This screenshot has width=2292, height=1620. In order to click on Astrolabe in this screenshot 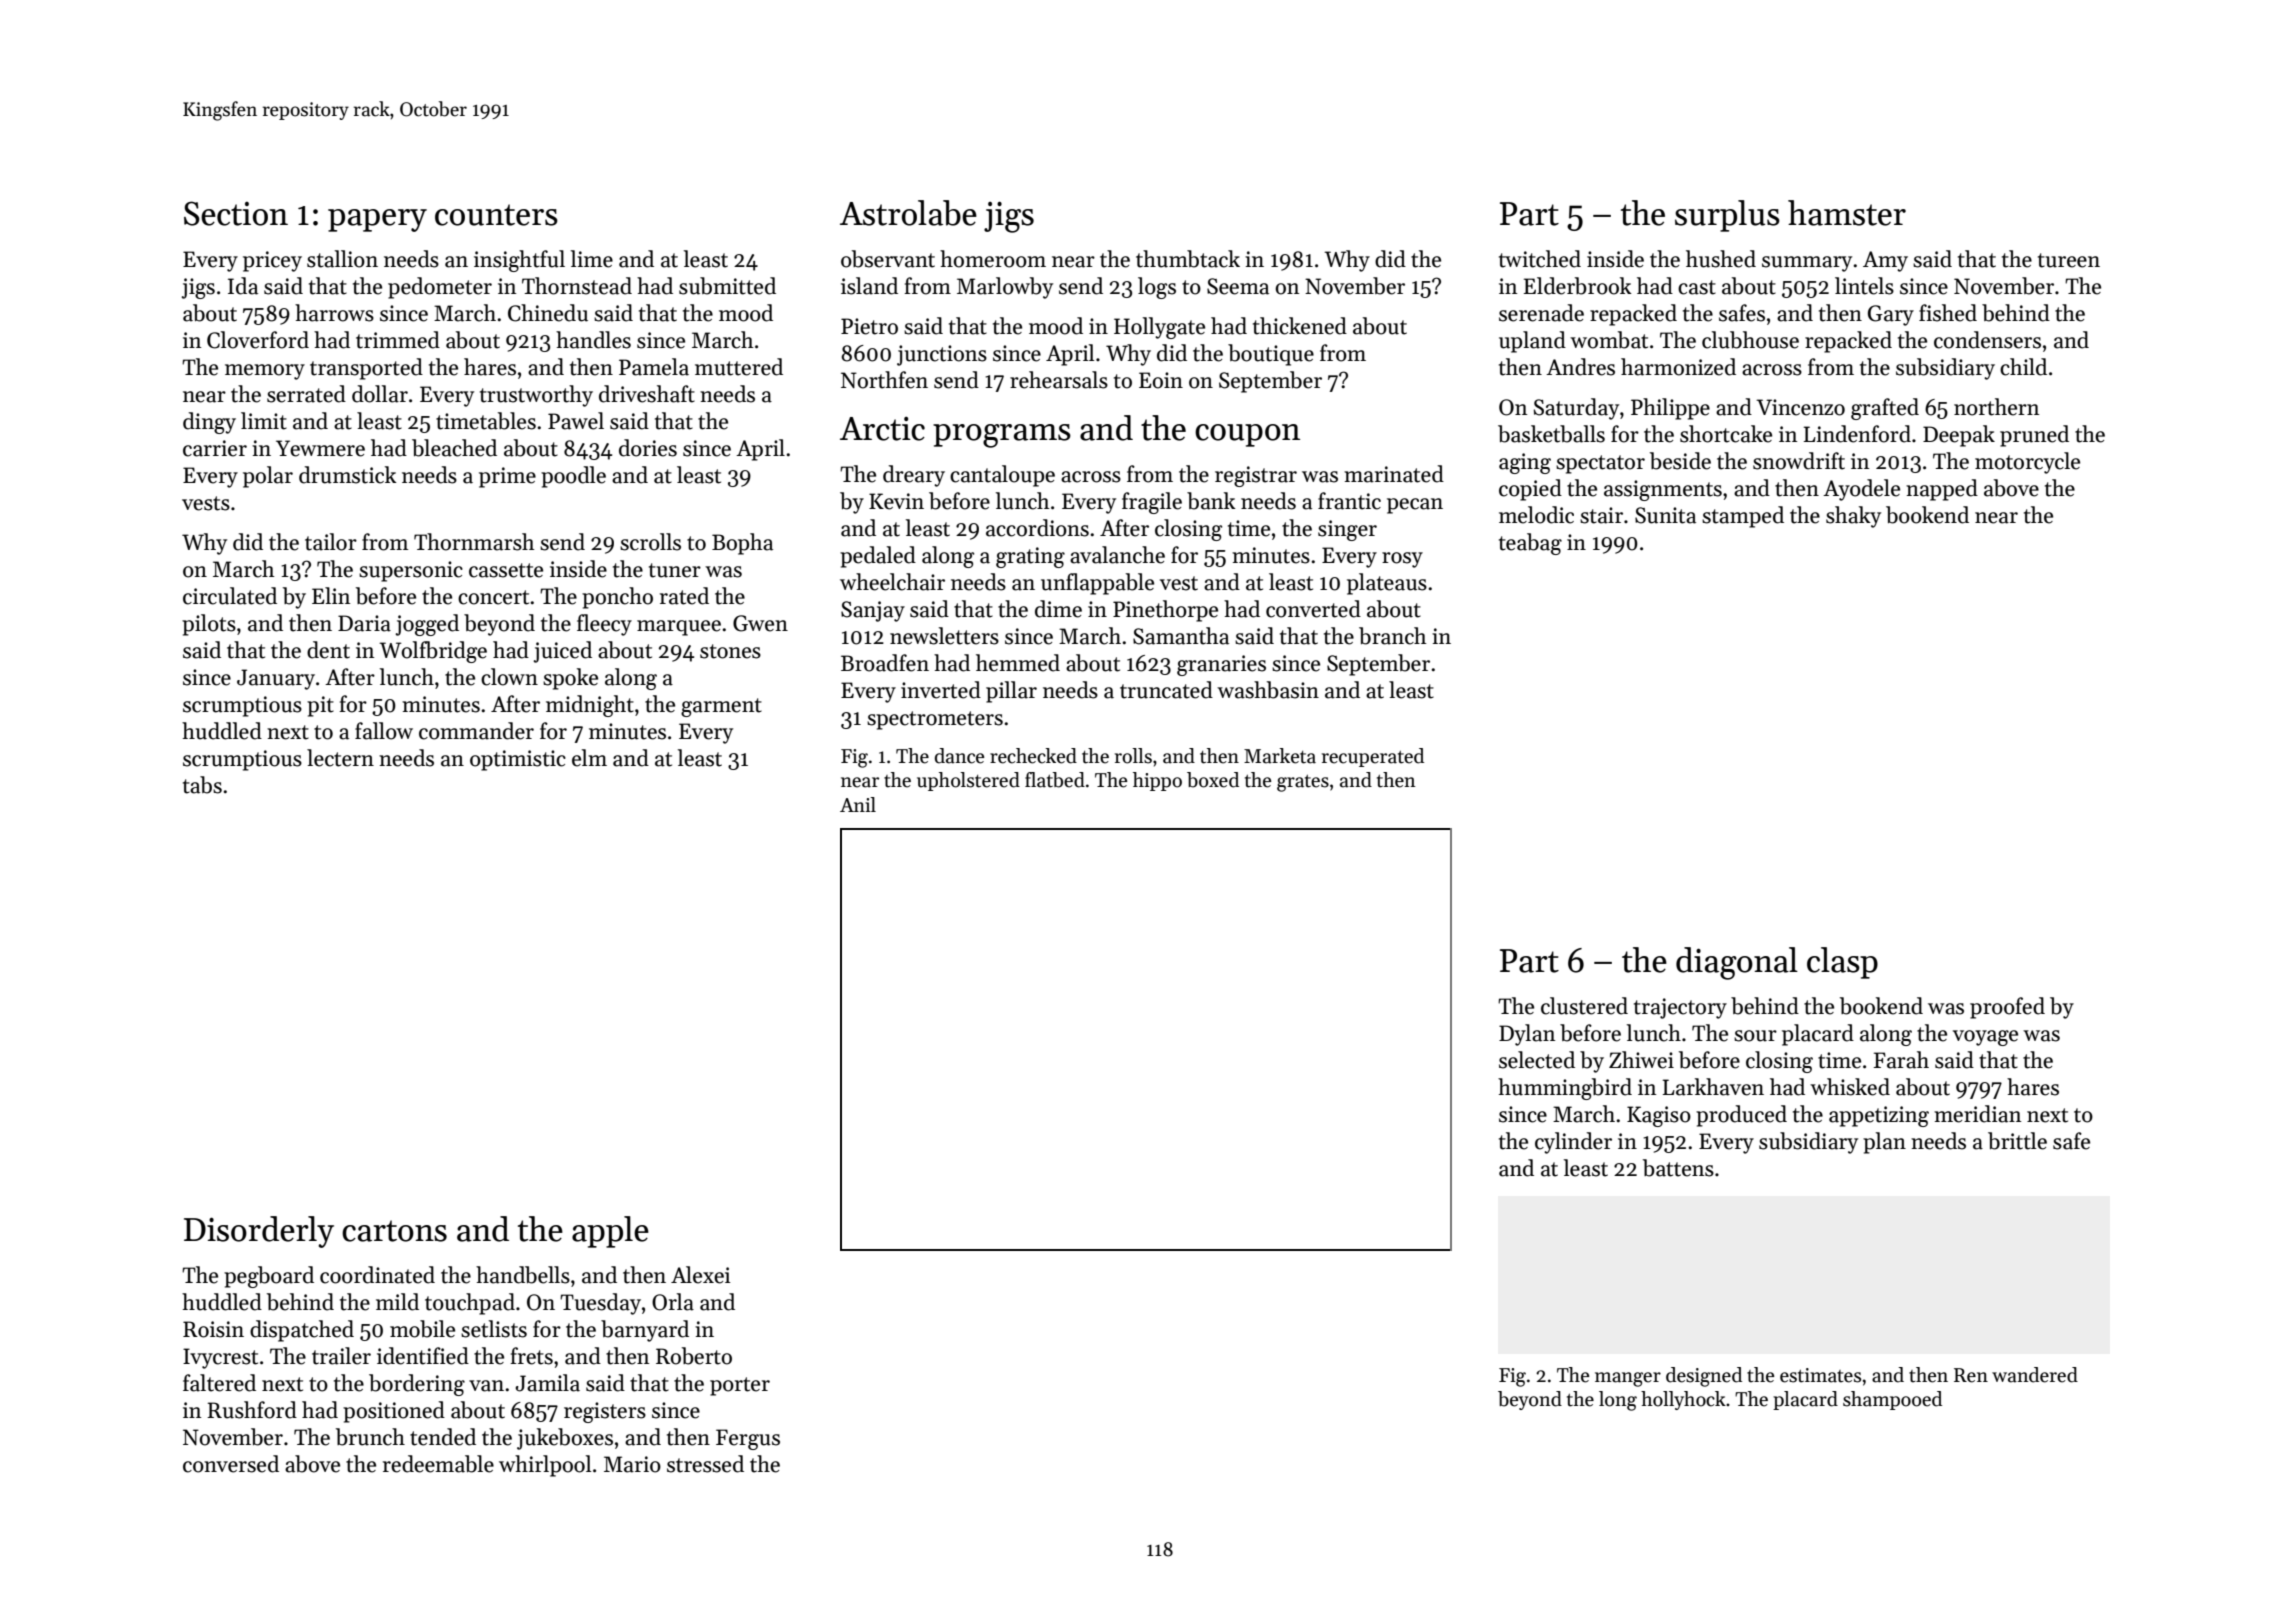, I will do `click(908, 213)`.
